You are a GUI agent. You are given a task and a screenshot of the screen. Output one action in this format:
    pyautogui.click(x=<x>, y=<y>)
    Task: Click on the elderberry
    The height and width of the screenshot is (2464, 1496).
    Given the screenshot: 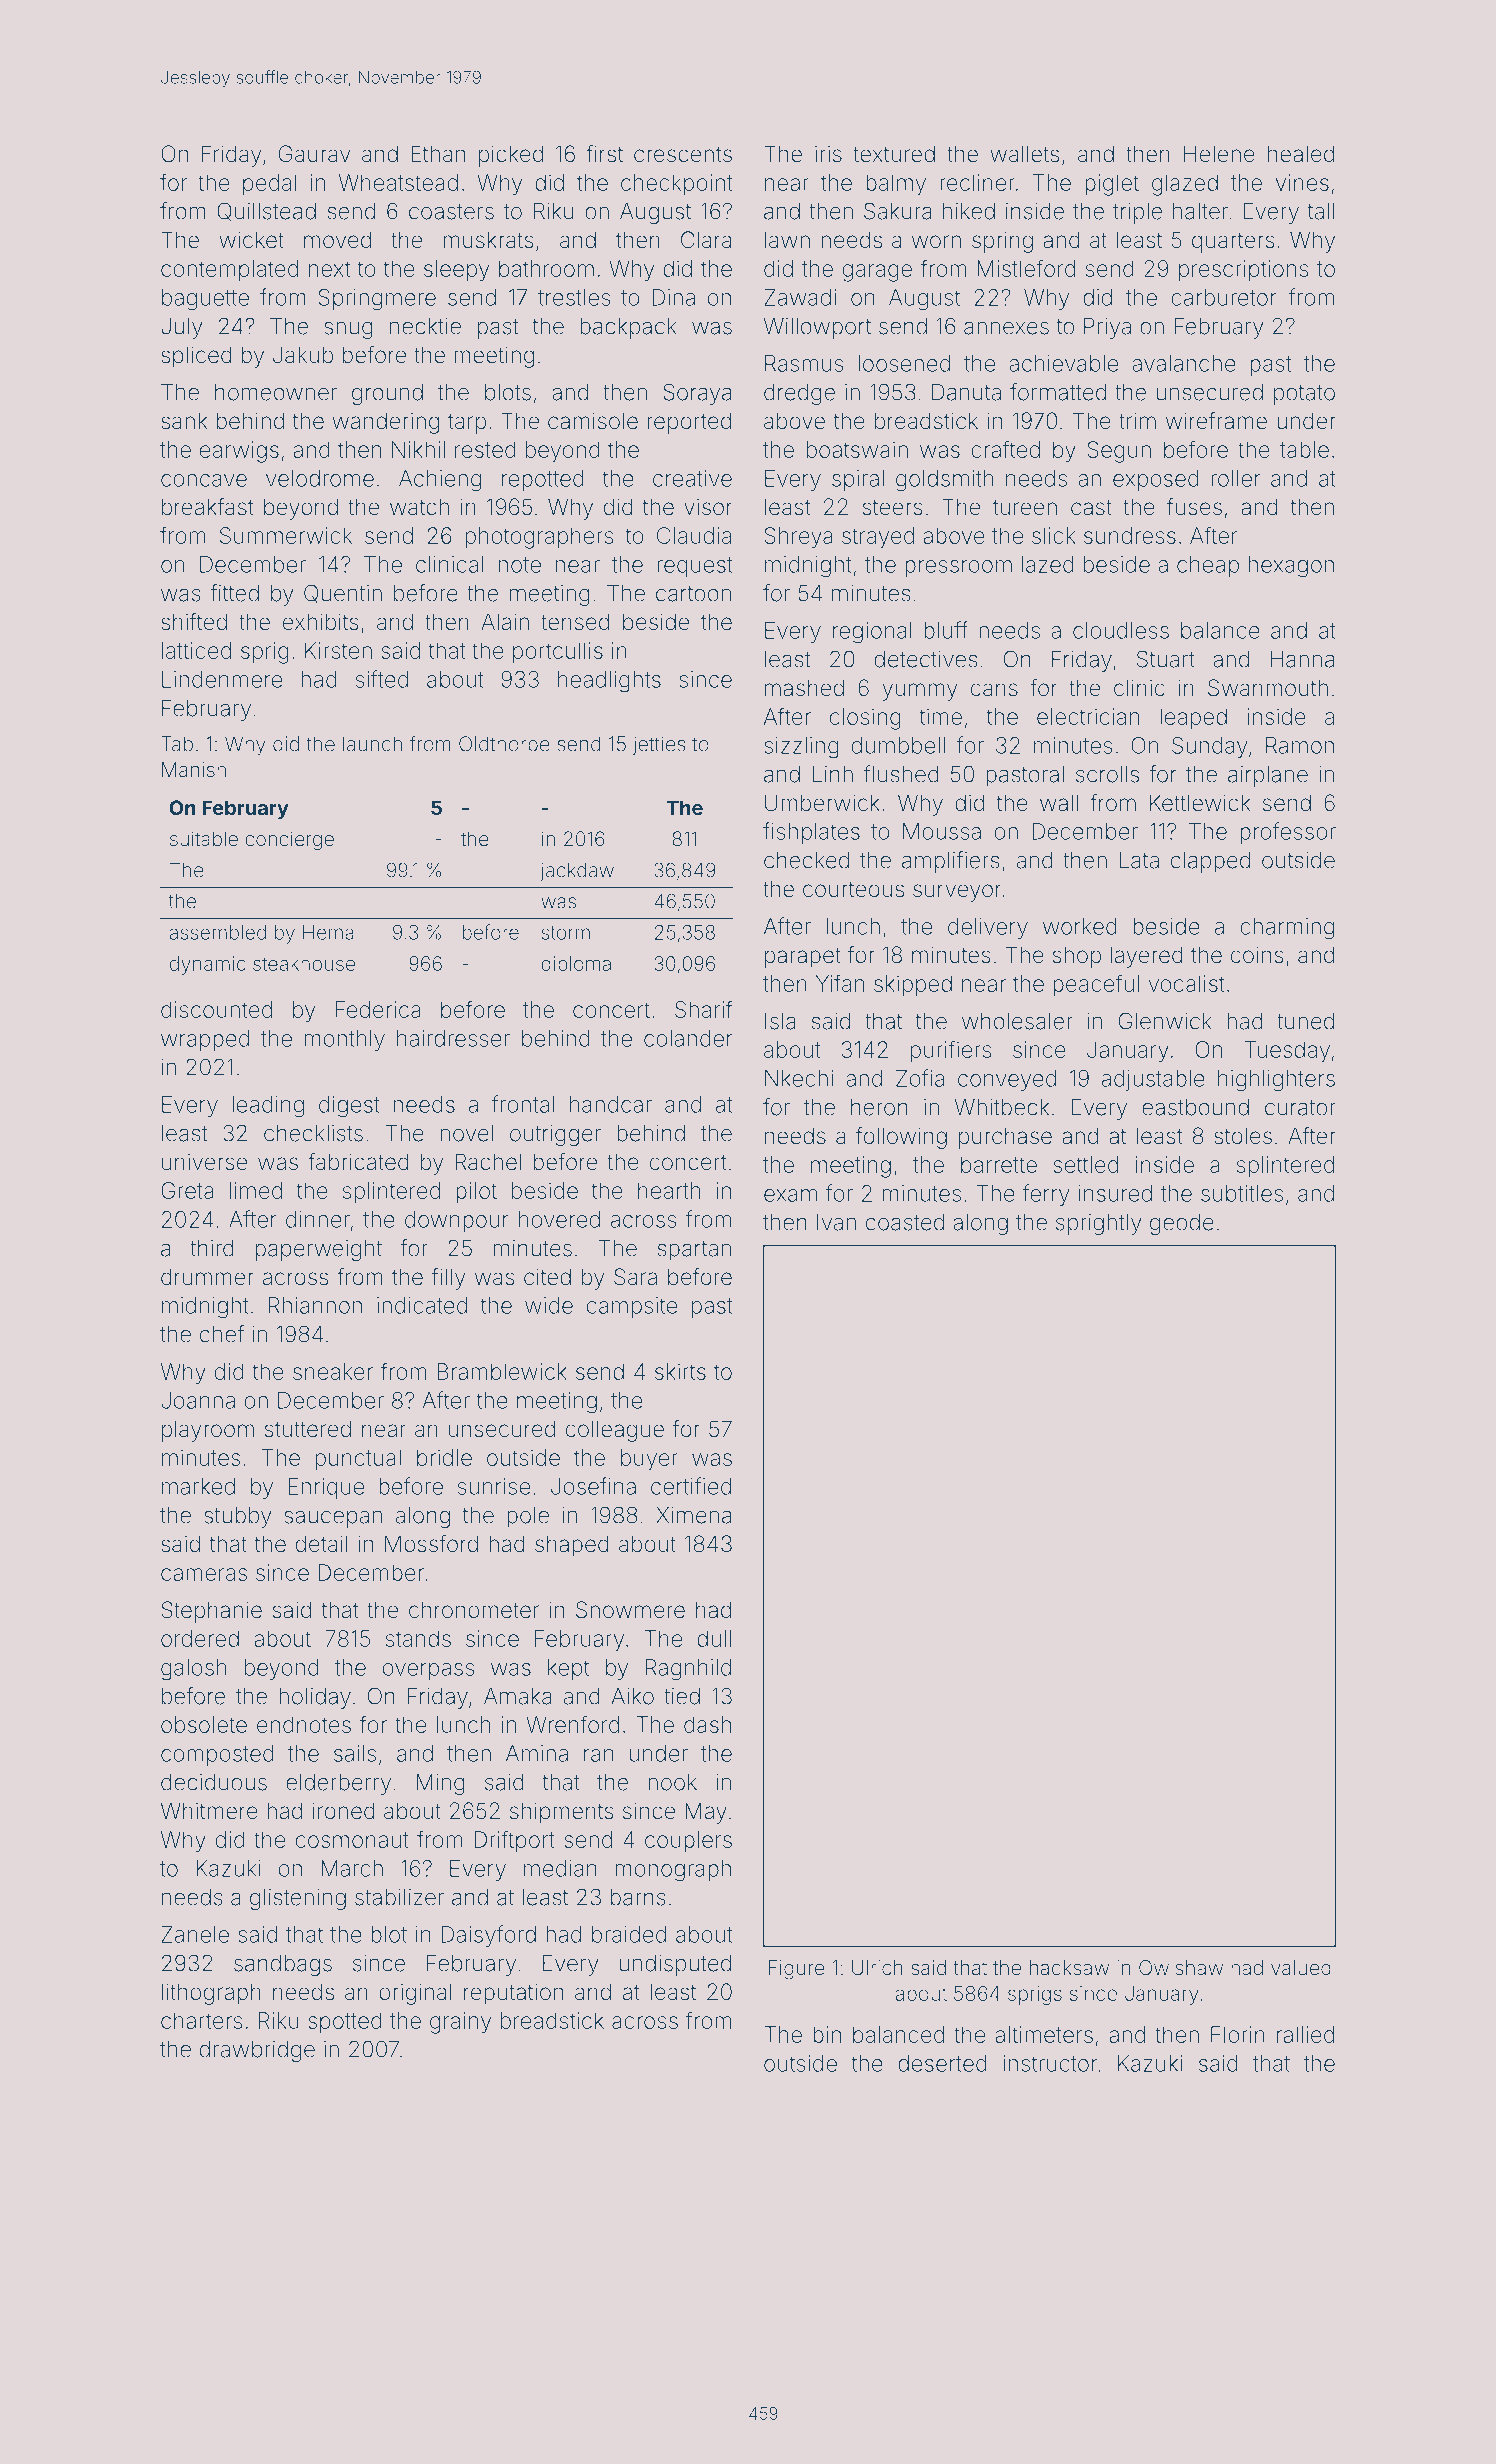 What is the action you would take?
    pyautogui.click(x=338, y=1784)
